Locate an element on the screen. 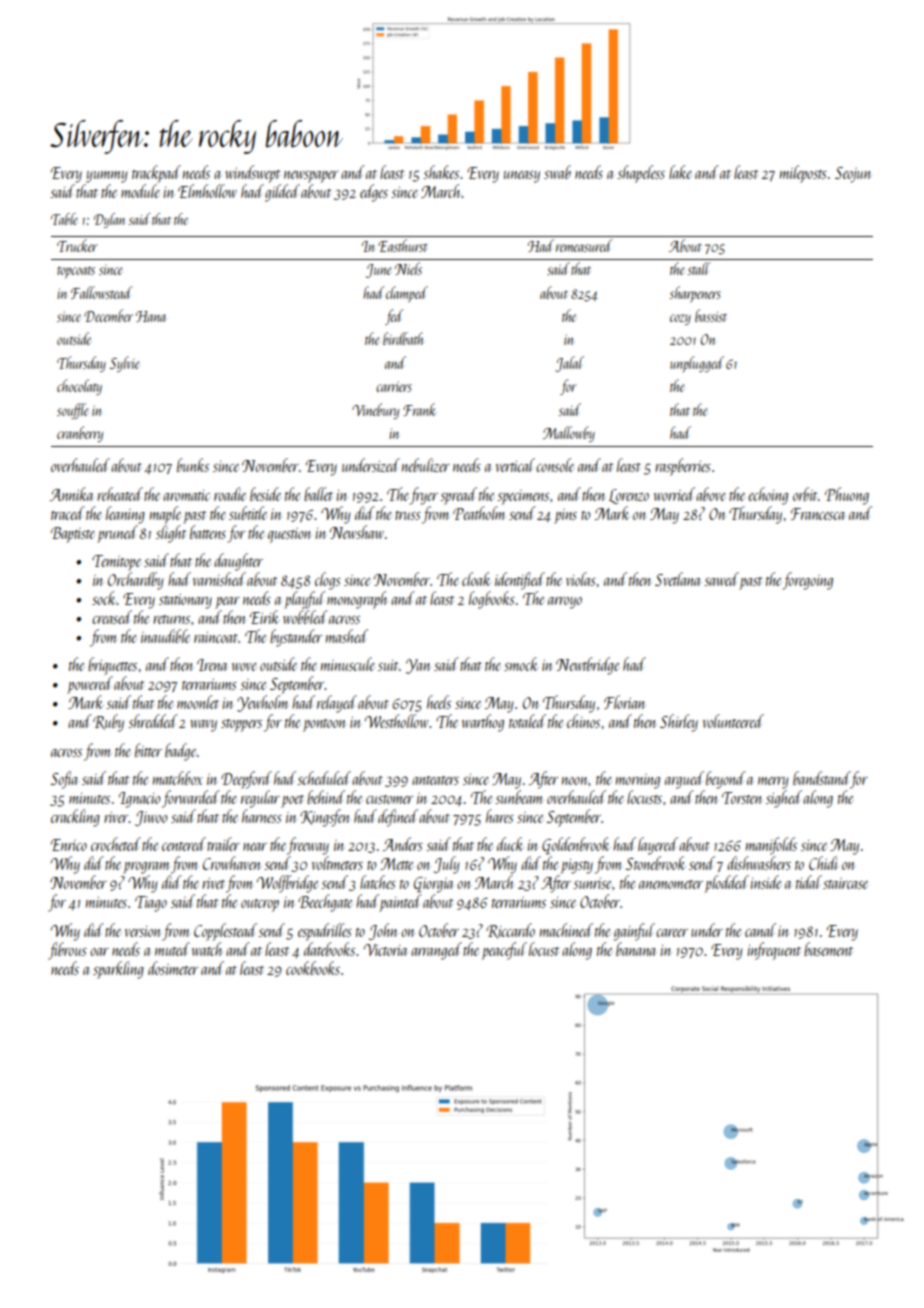  Yan is located at coordinates (418, 666).
